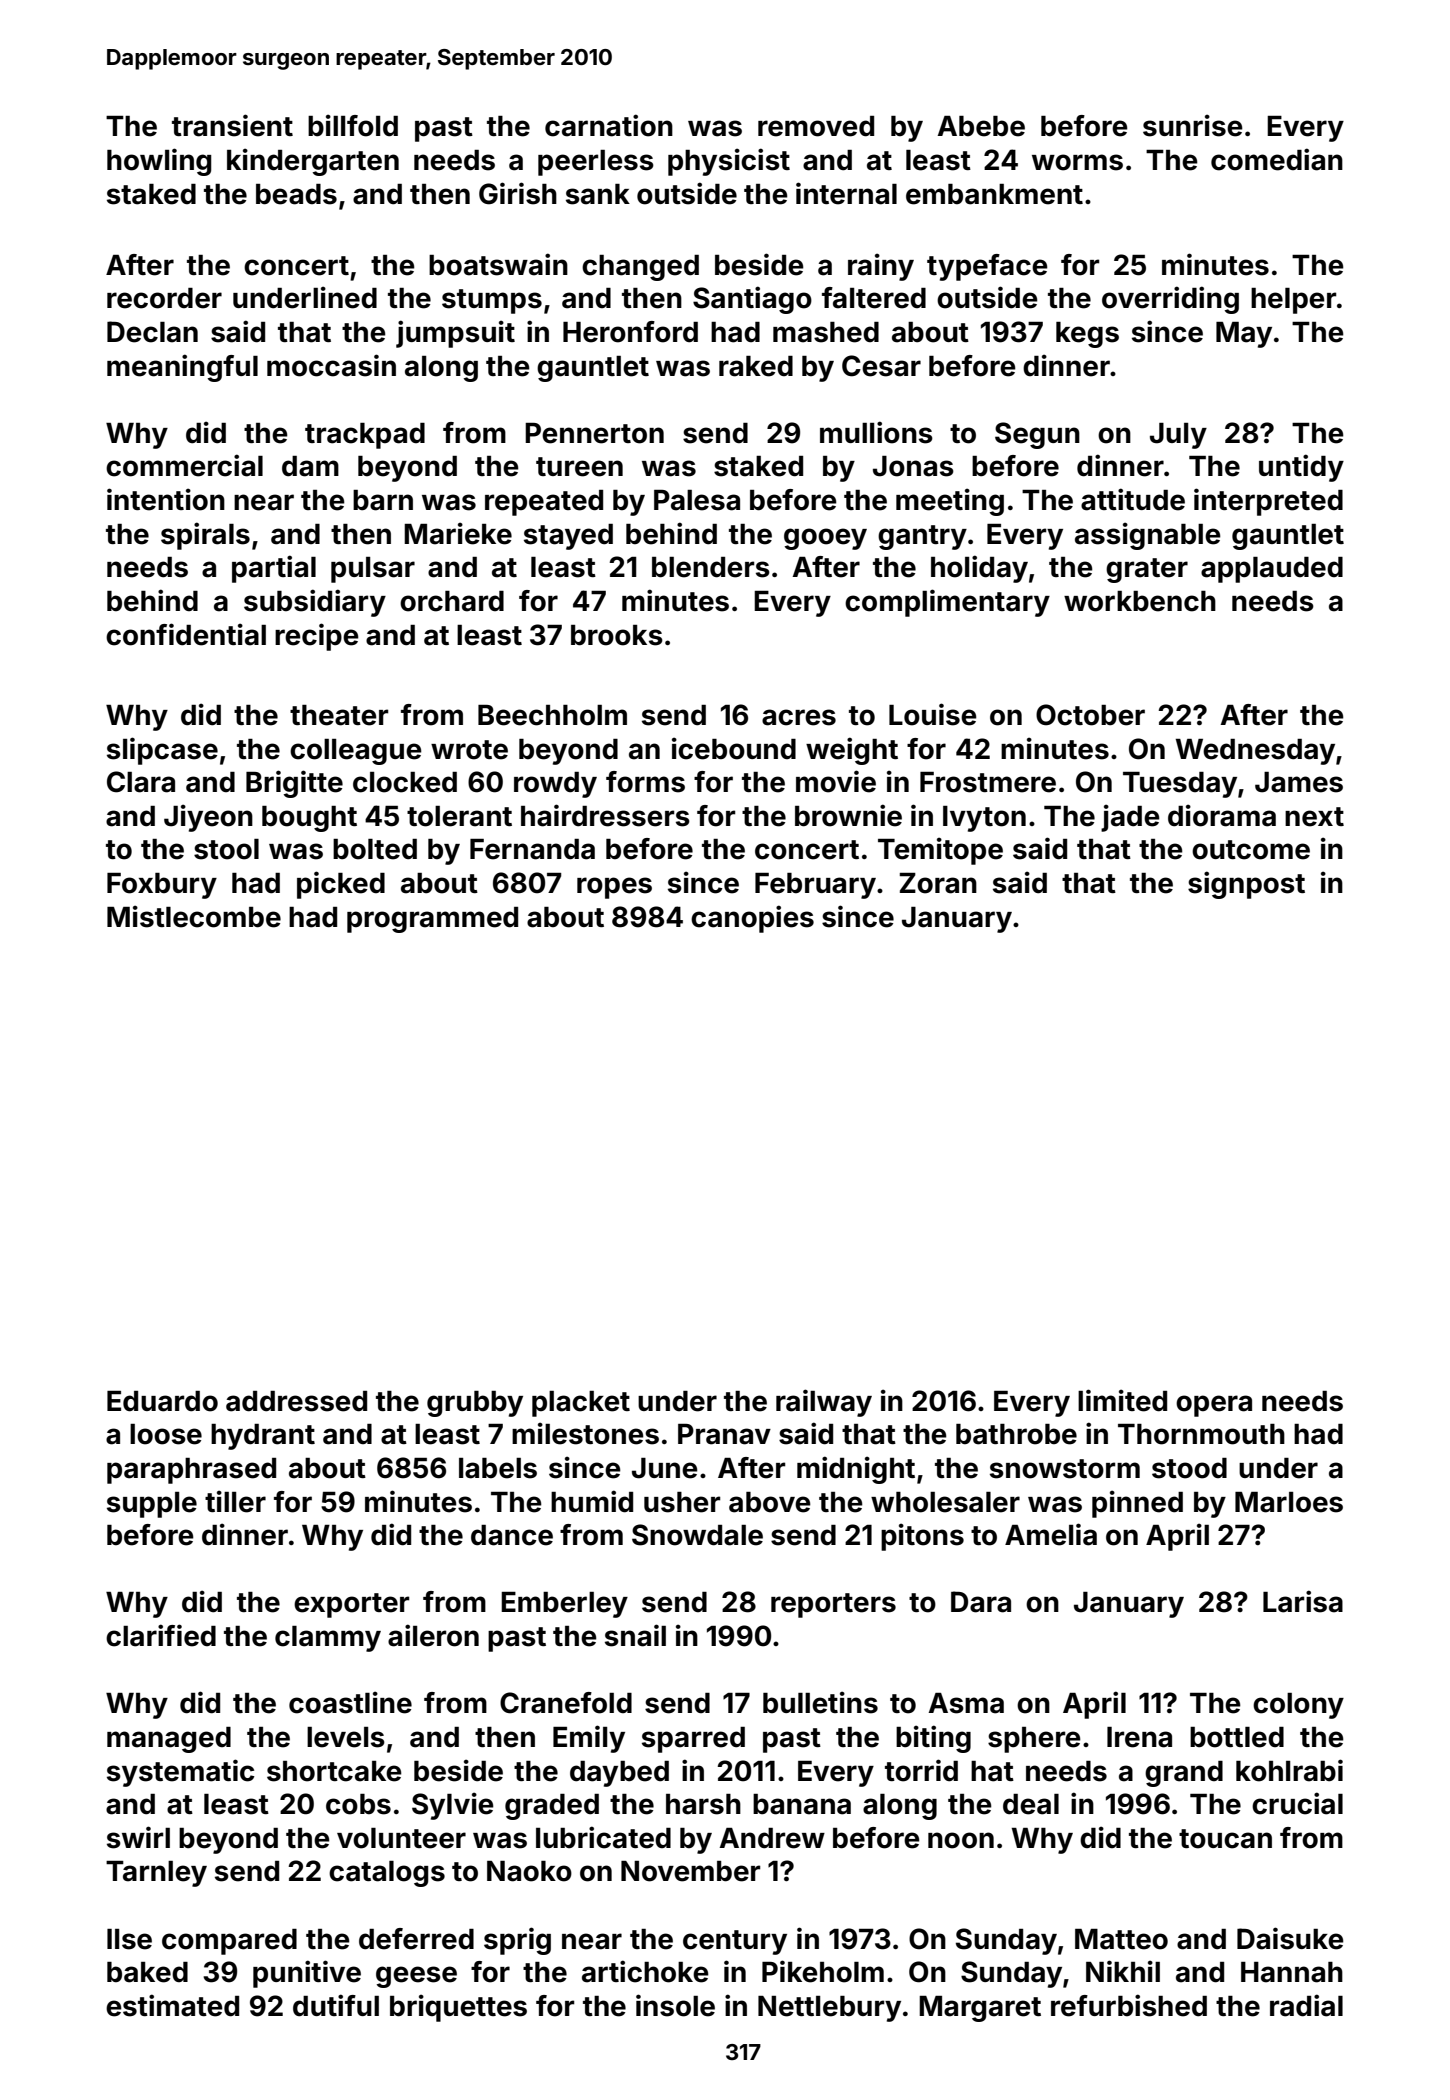  I want to click on forms, so click(645, 782).
